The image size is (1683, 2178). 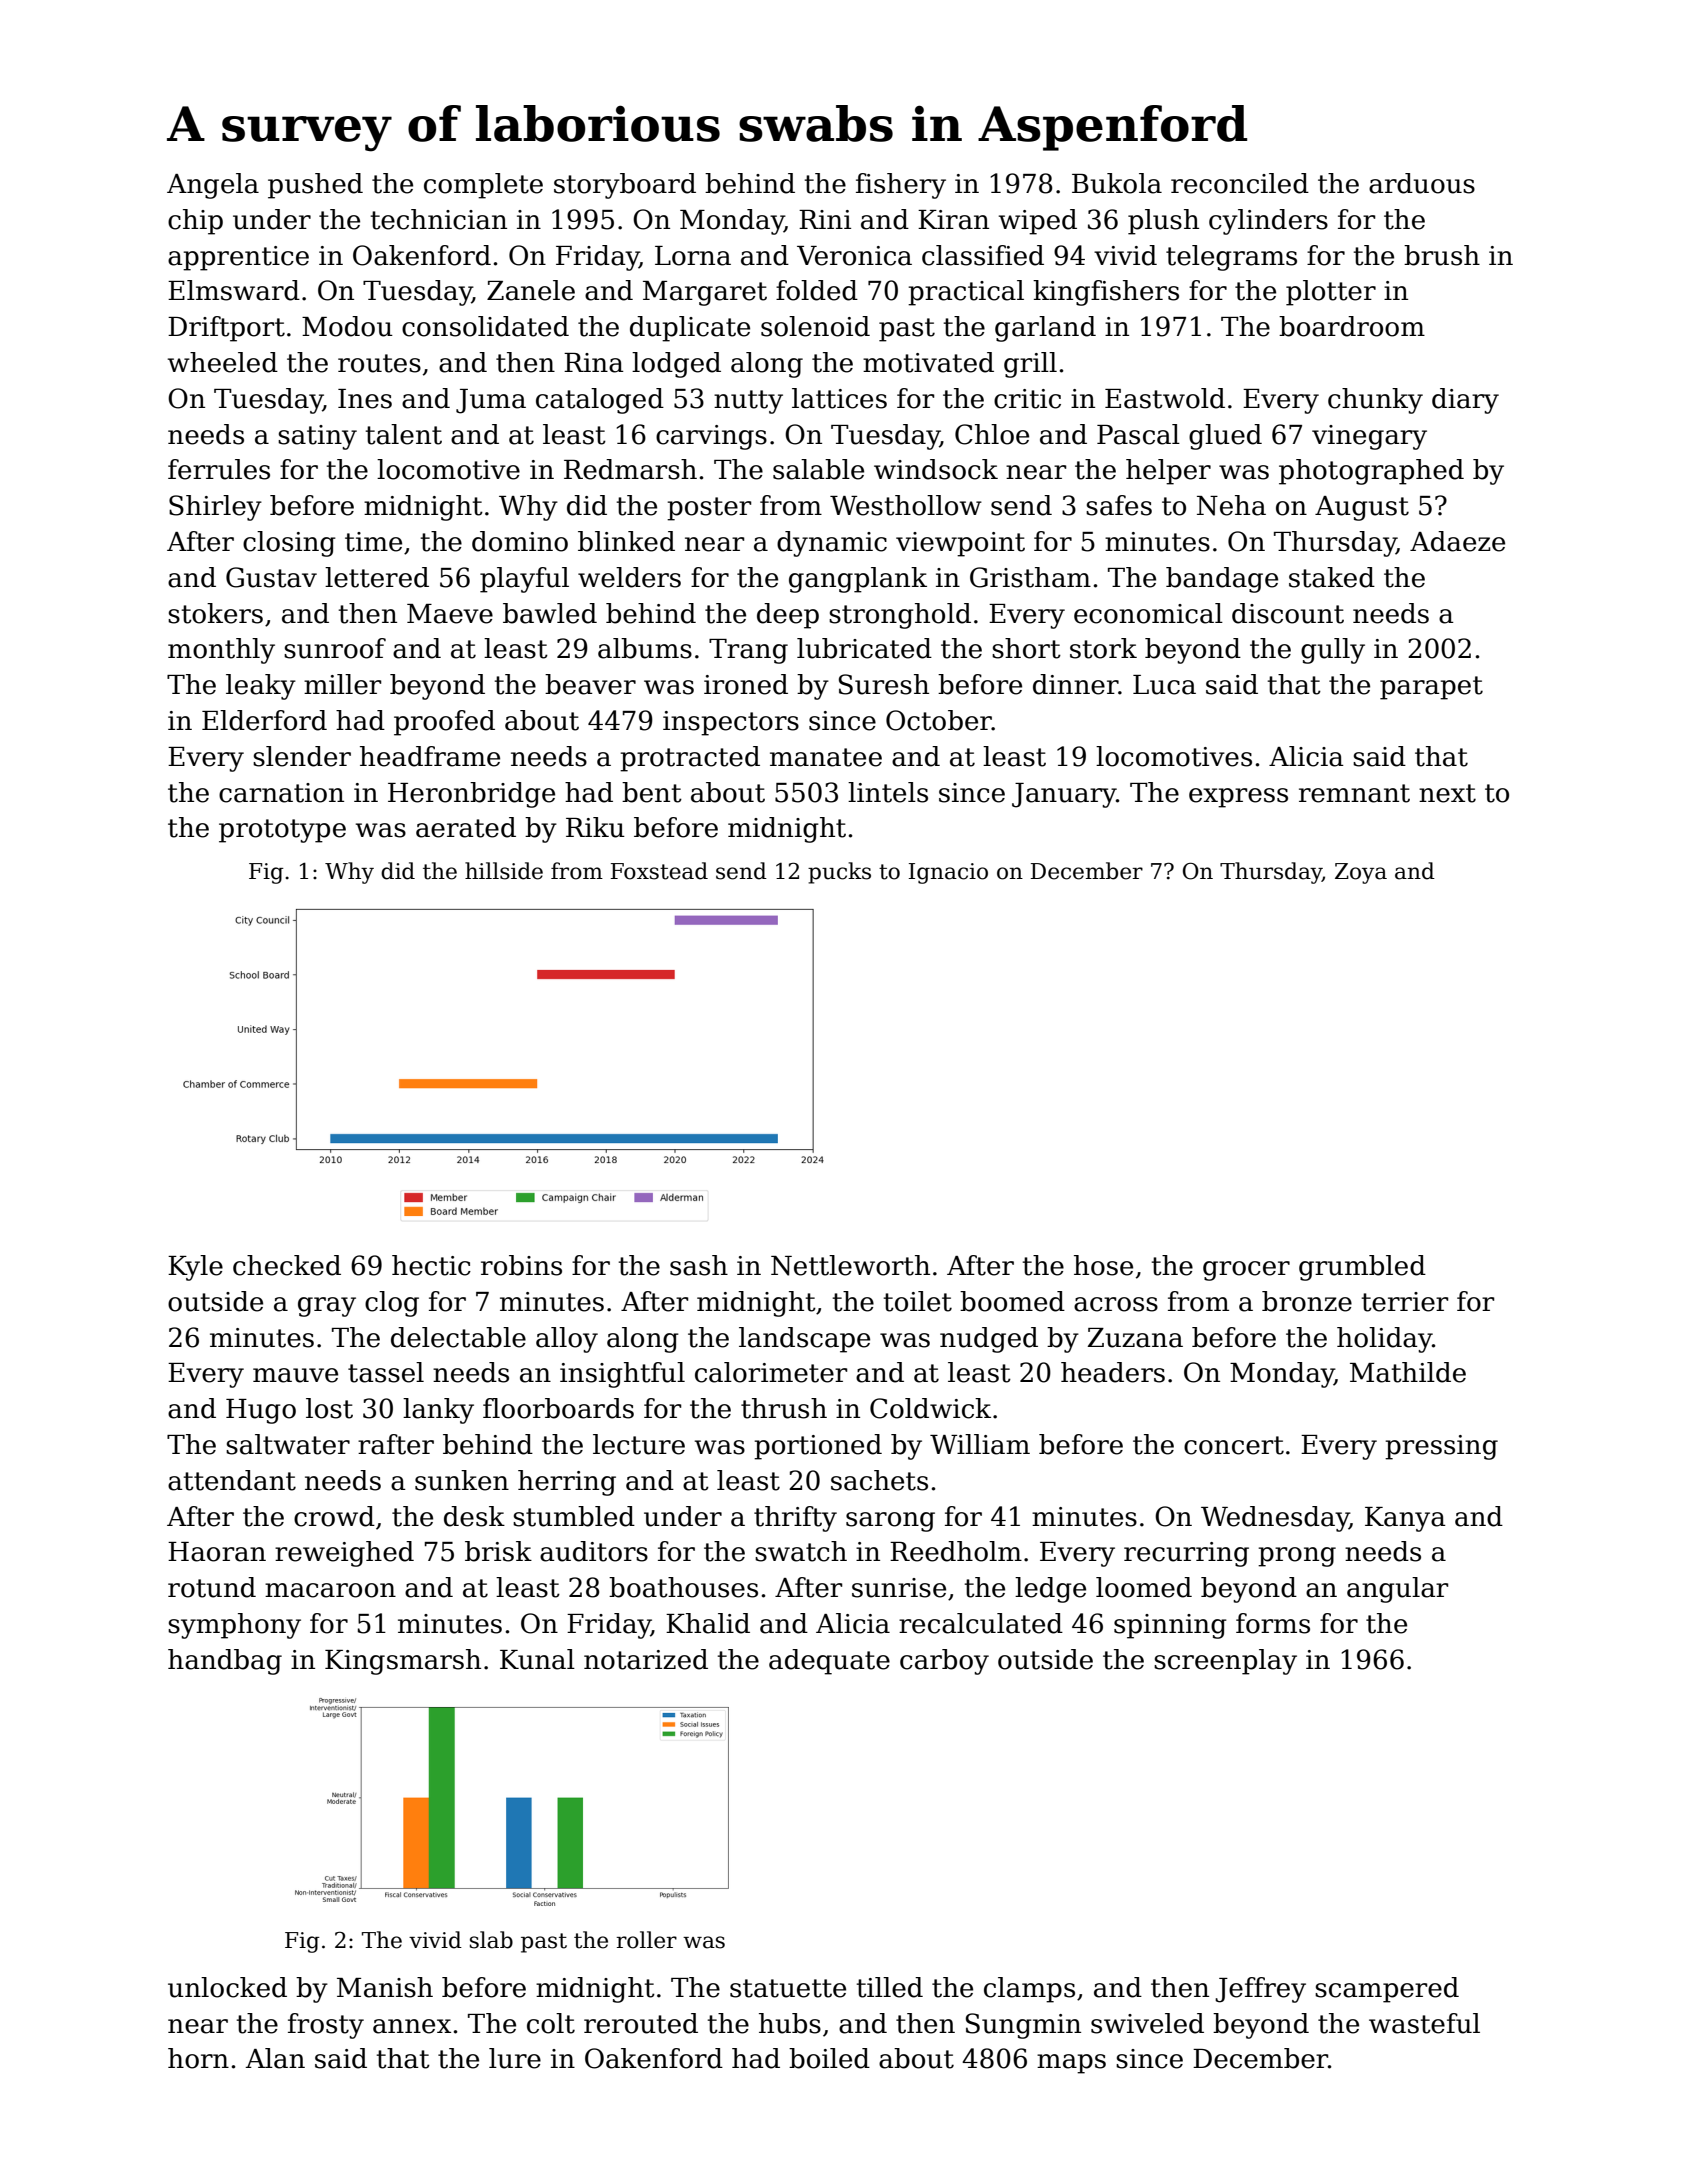 What do you see at coordinates (1238, 798) in the image?
I see `express` at bounding box center [1238, 798].
